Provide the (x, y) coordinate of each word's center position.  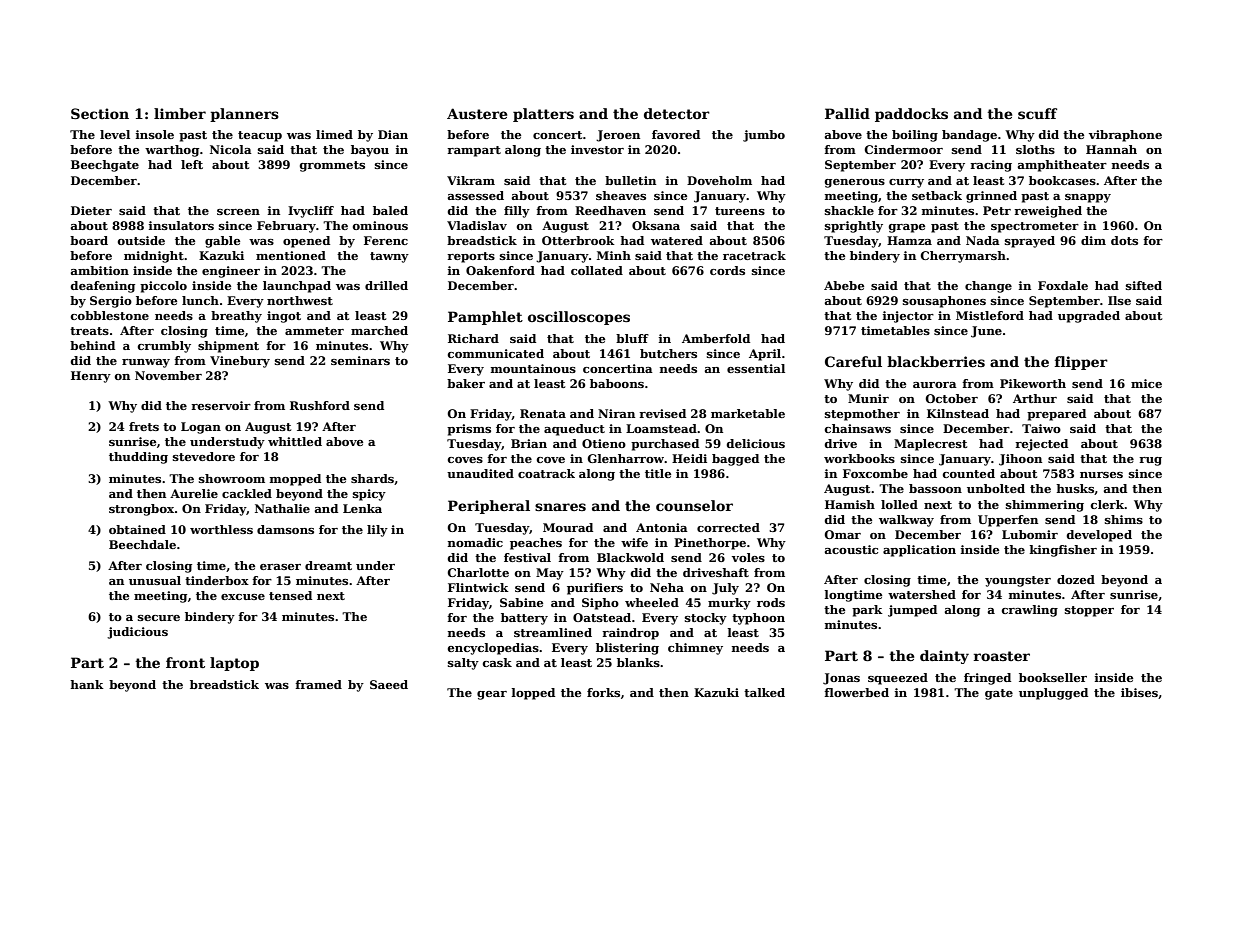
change (988, 287)
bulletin (630, 180)
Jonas (841, 679)
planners (244, 115)
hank (87, 684)
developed (1099, 536)
